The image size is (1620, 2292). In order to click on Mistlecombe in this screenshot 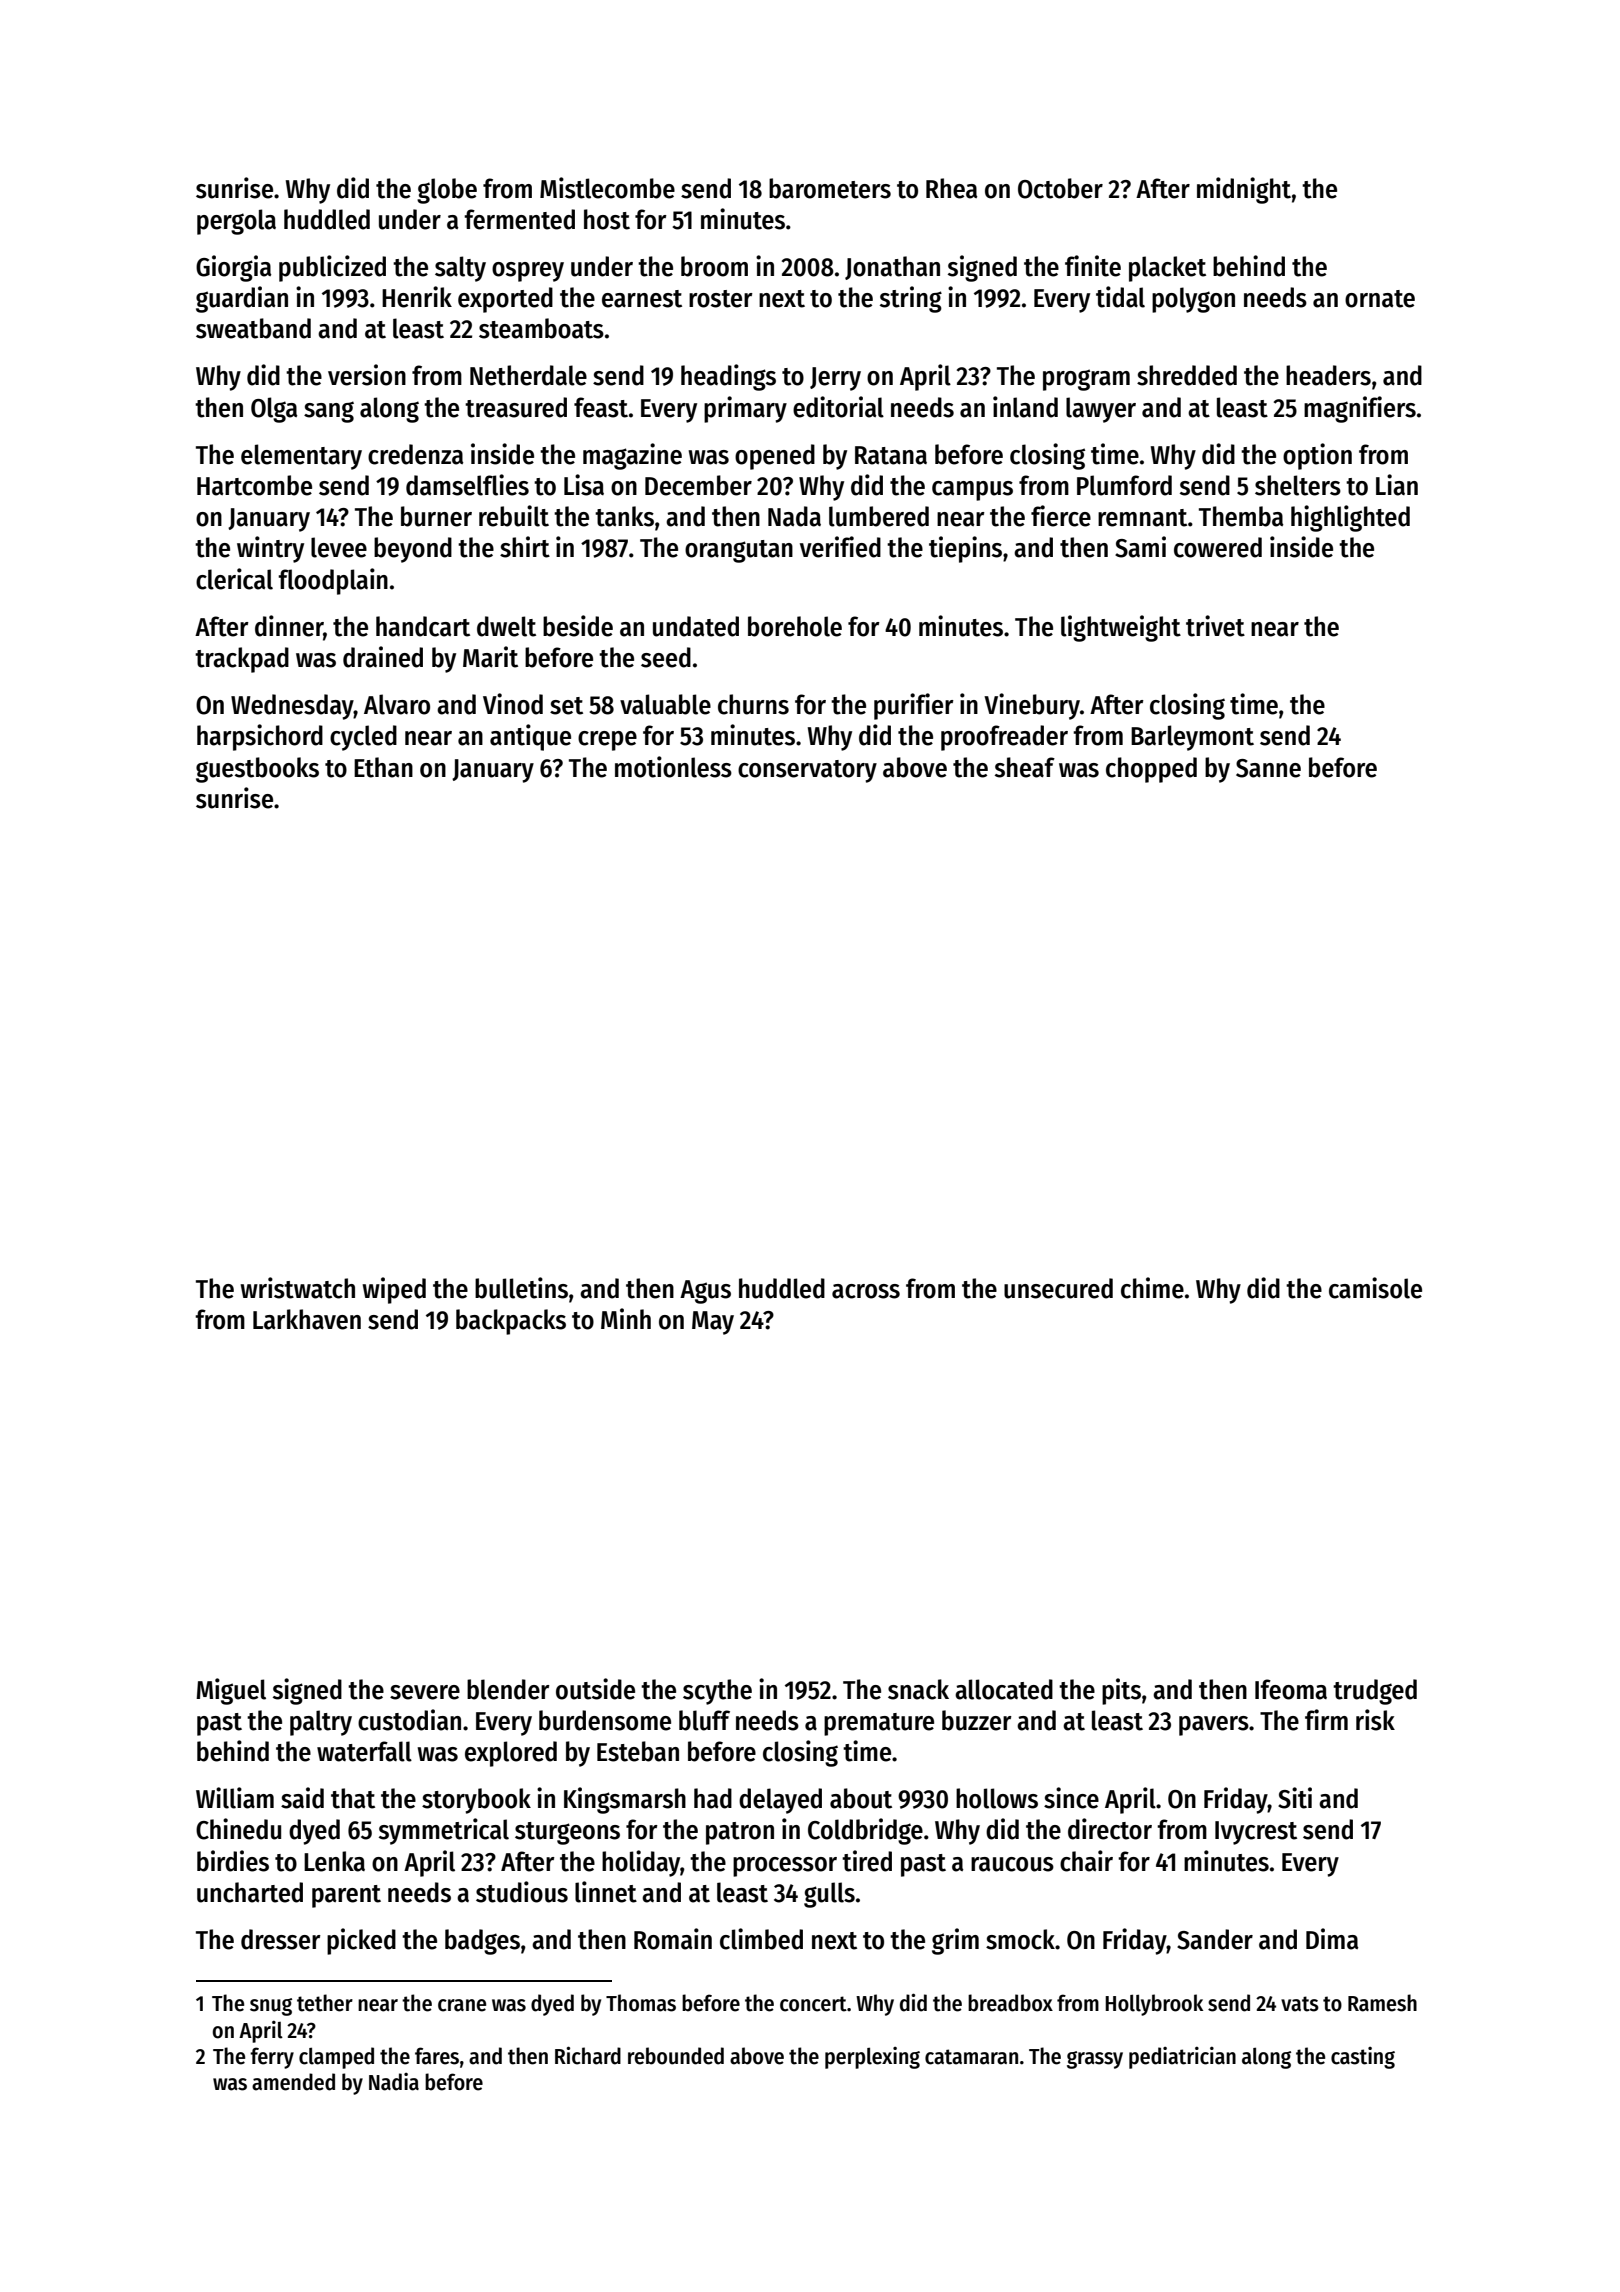, I will do `click(607, 188)`.
